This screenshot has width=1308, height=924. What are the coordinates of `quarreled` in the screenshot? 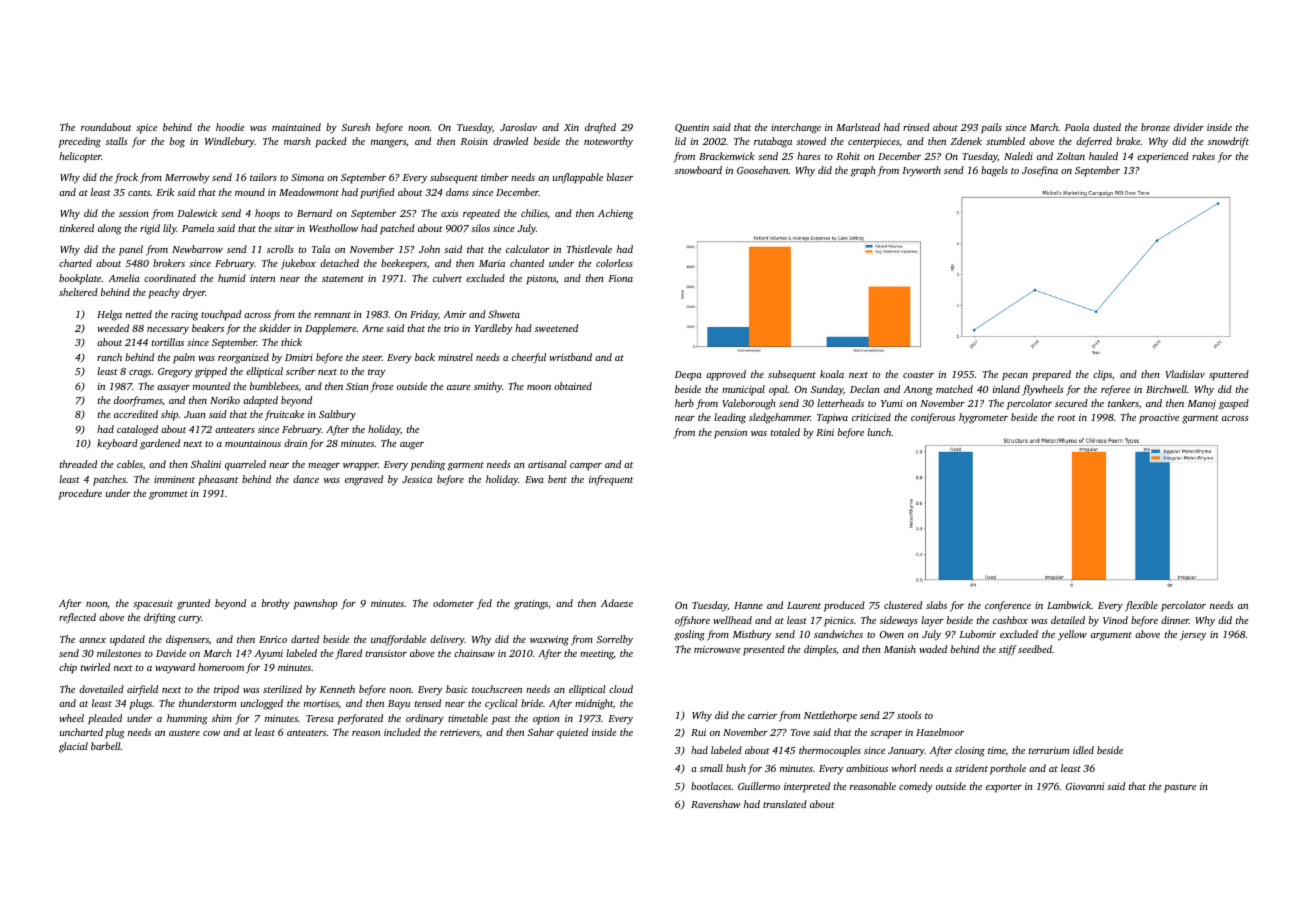 It's located at (245, 465).
